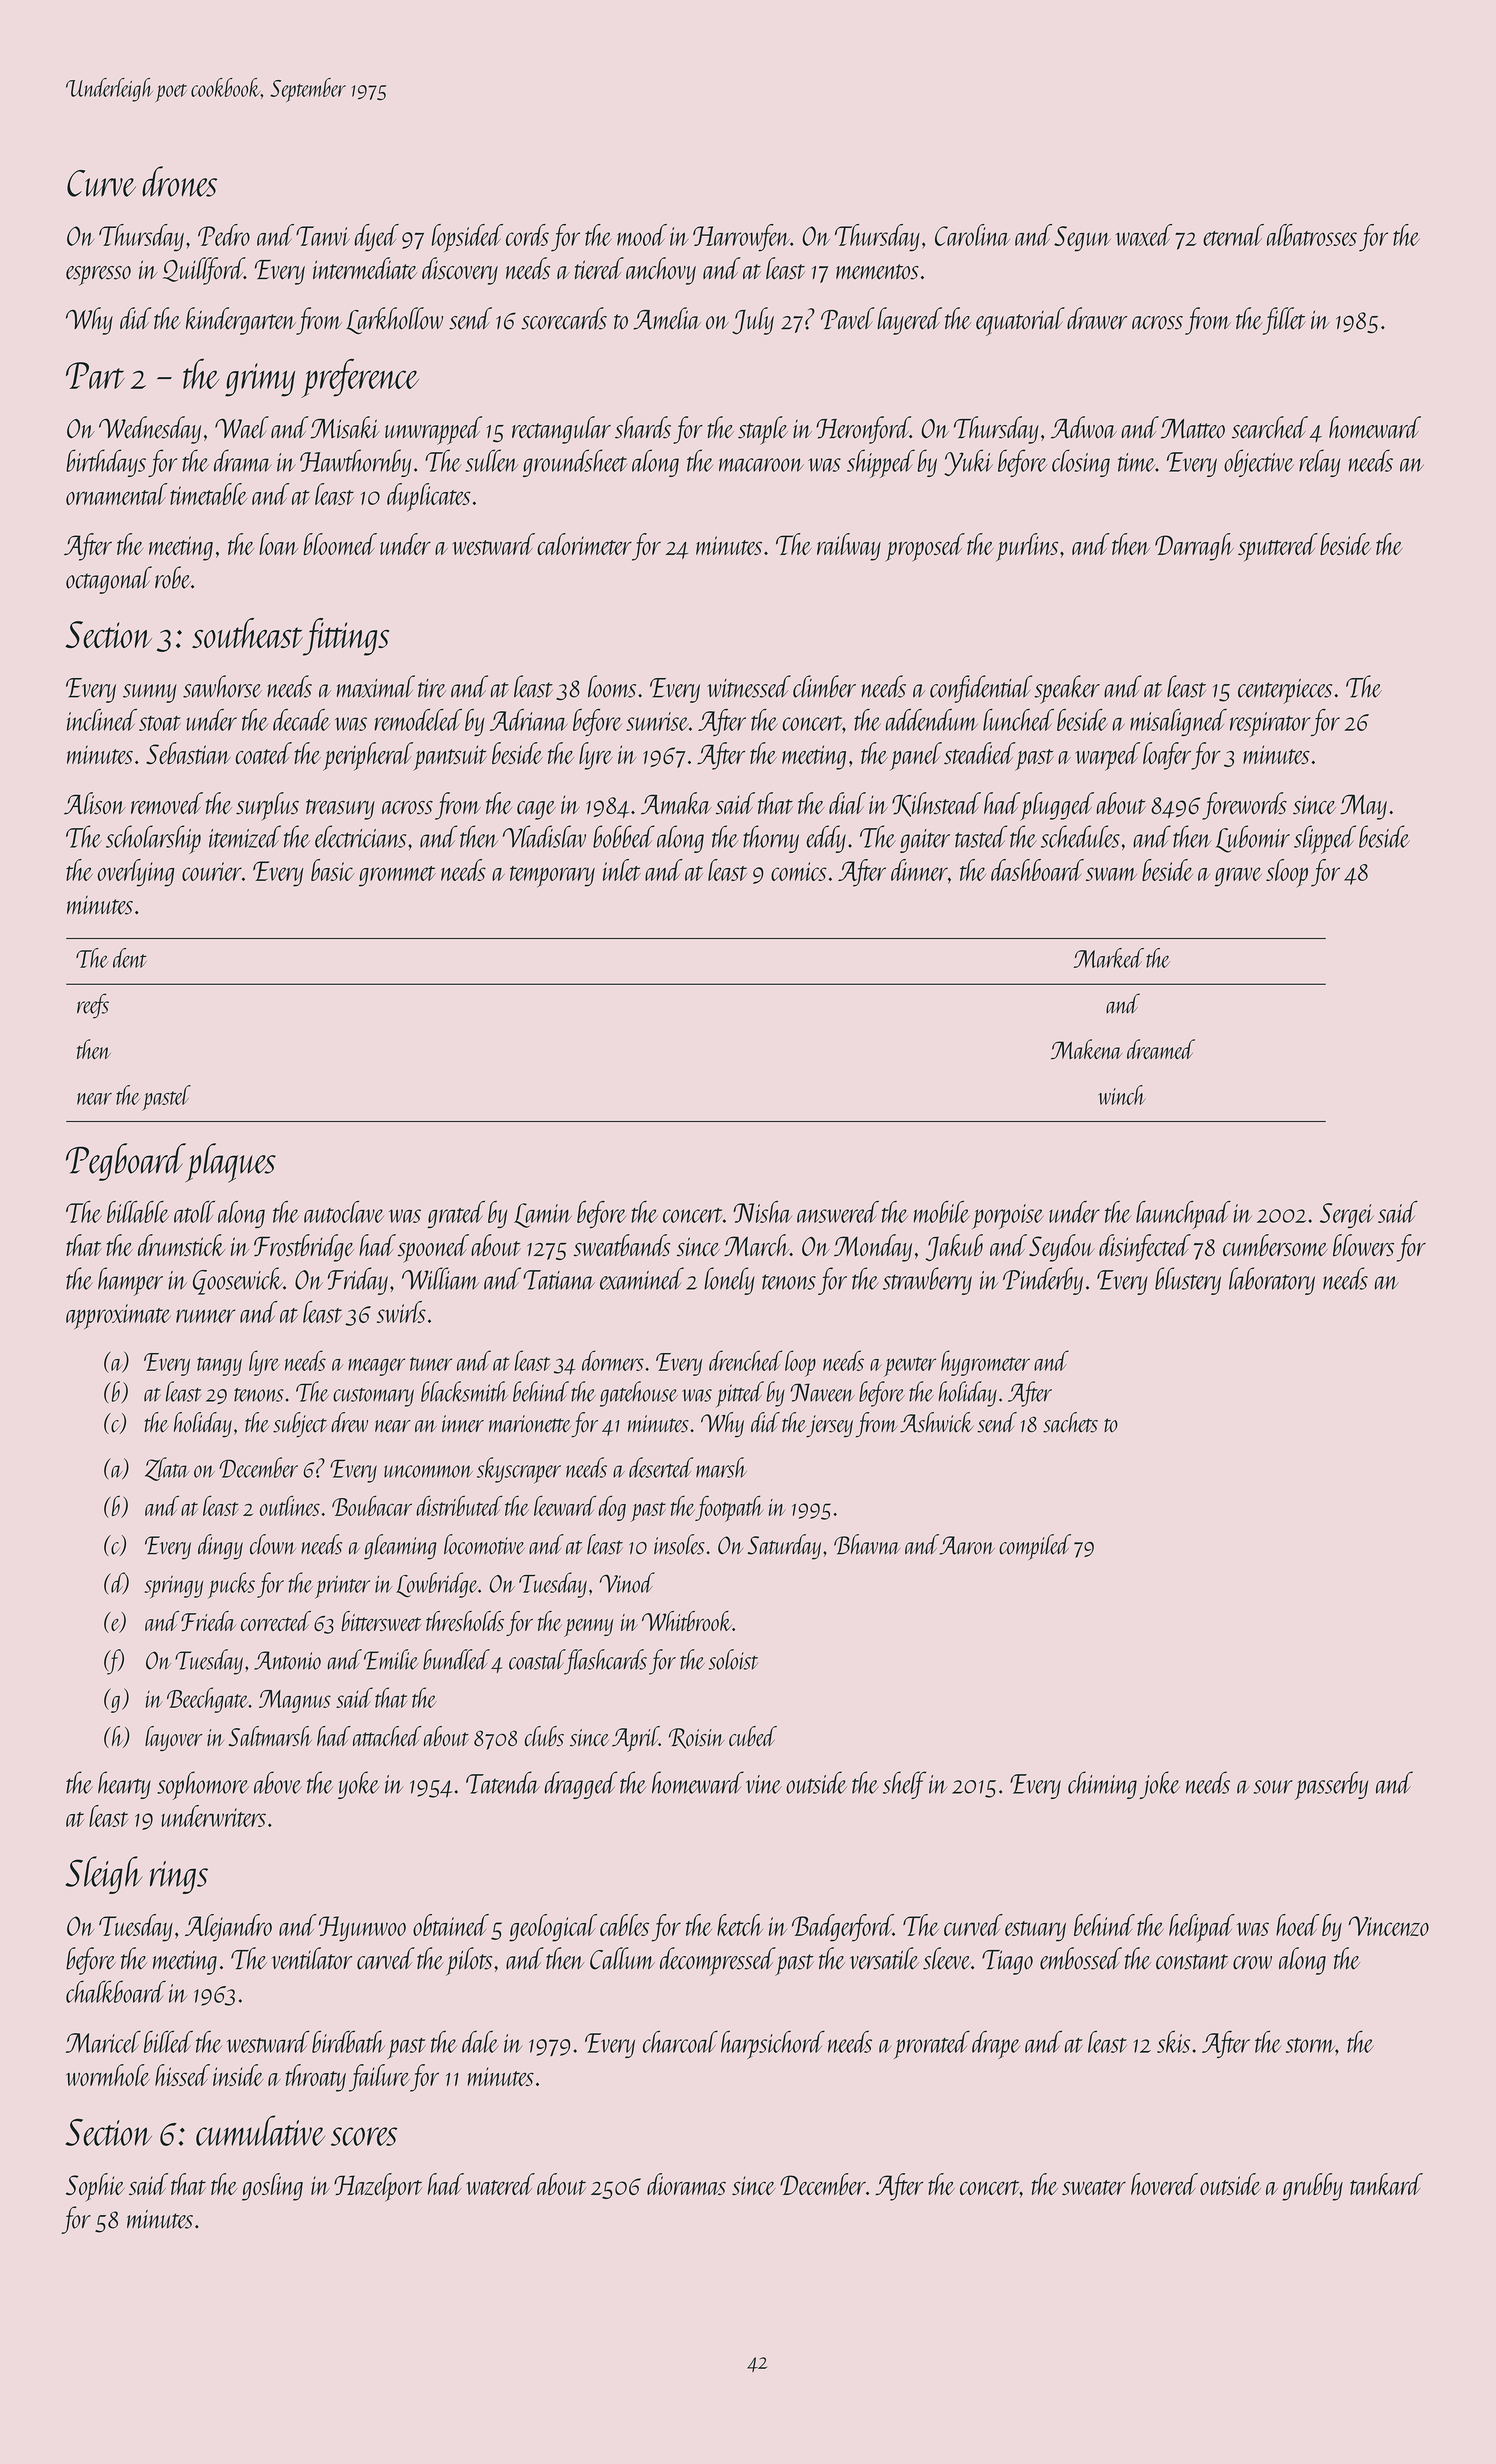  What do you see at coordinates (749, 686) in the image?
I see `witnessed` at bounding box center [749, 686].
